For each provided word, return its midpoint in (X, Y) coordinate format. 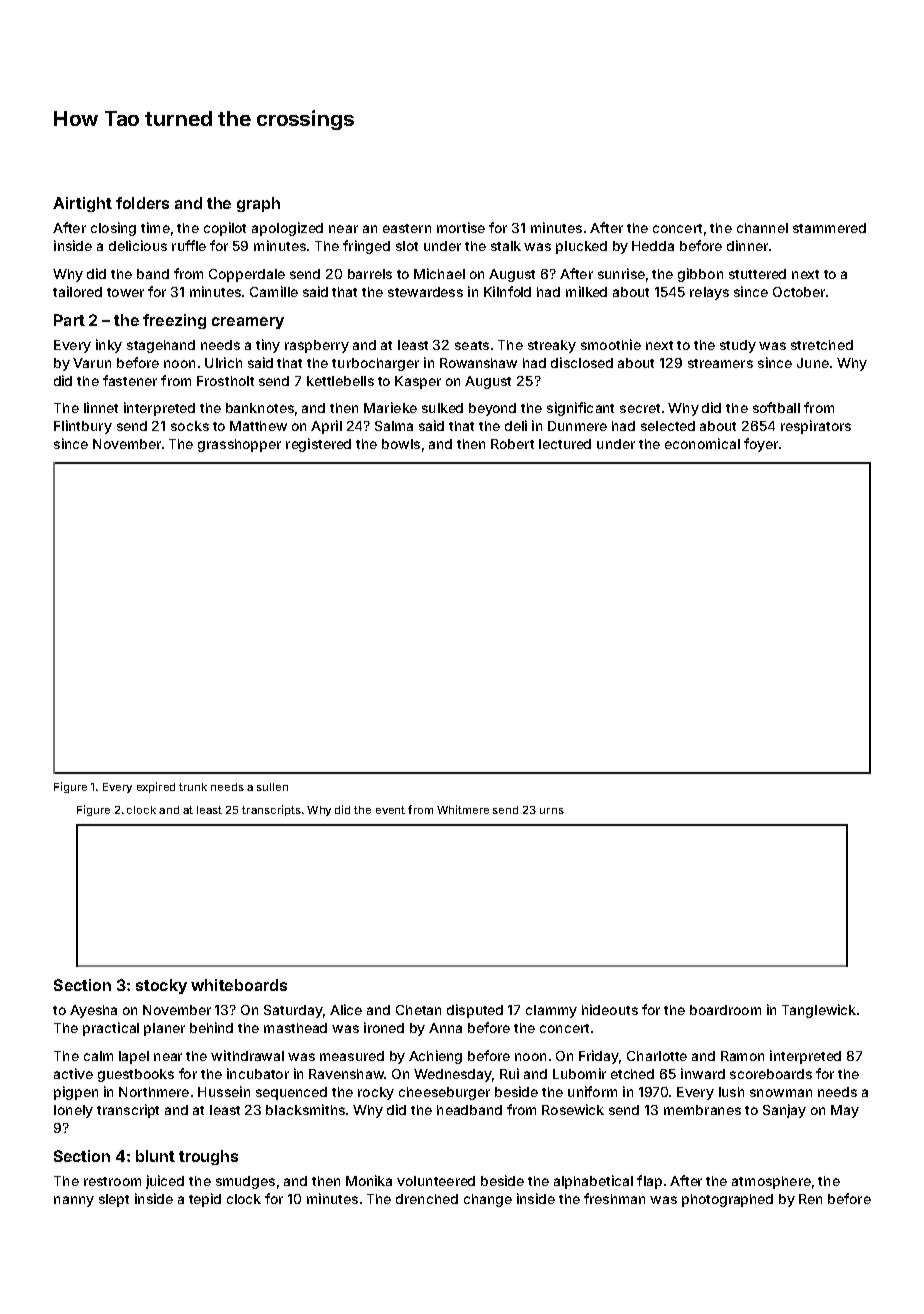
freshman (614, 1198)
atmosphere (771, 1182)
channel (762, 228)
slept (114, 1200)
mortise (461, 227)
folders (142, 203)
